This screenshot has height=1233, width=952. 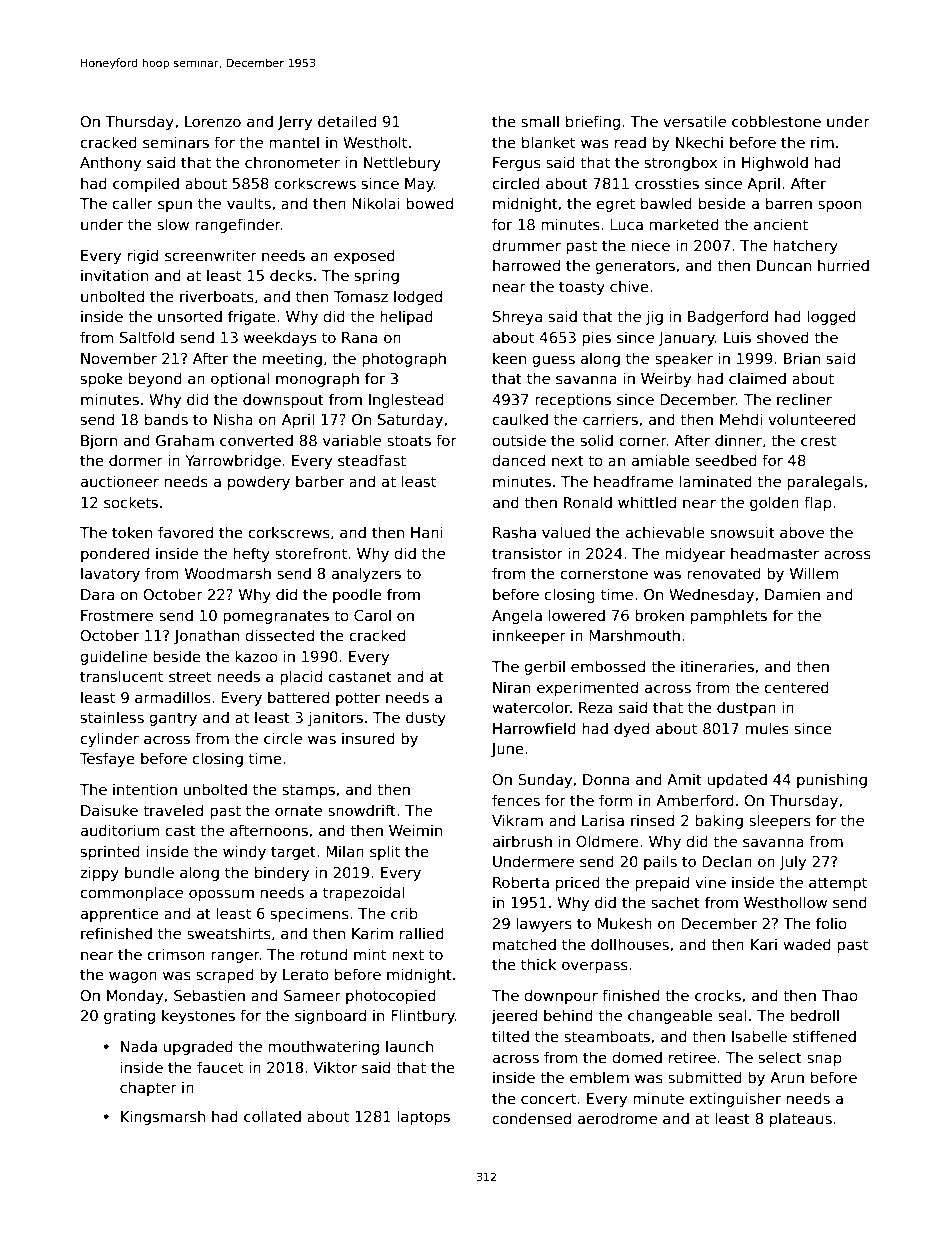 What do you see at coordinates (626, 224) in the screenshot?
I see `Luca` at bounding box center [626, 224].
